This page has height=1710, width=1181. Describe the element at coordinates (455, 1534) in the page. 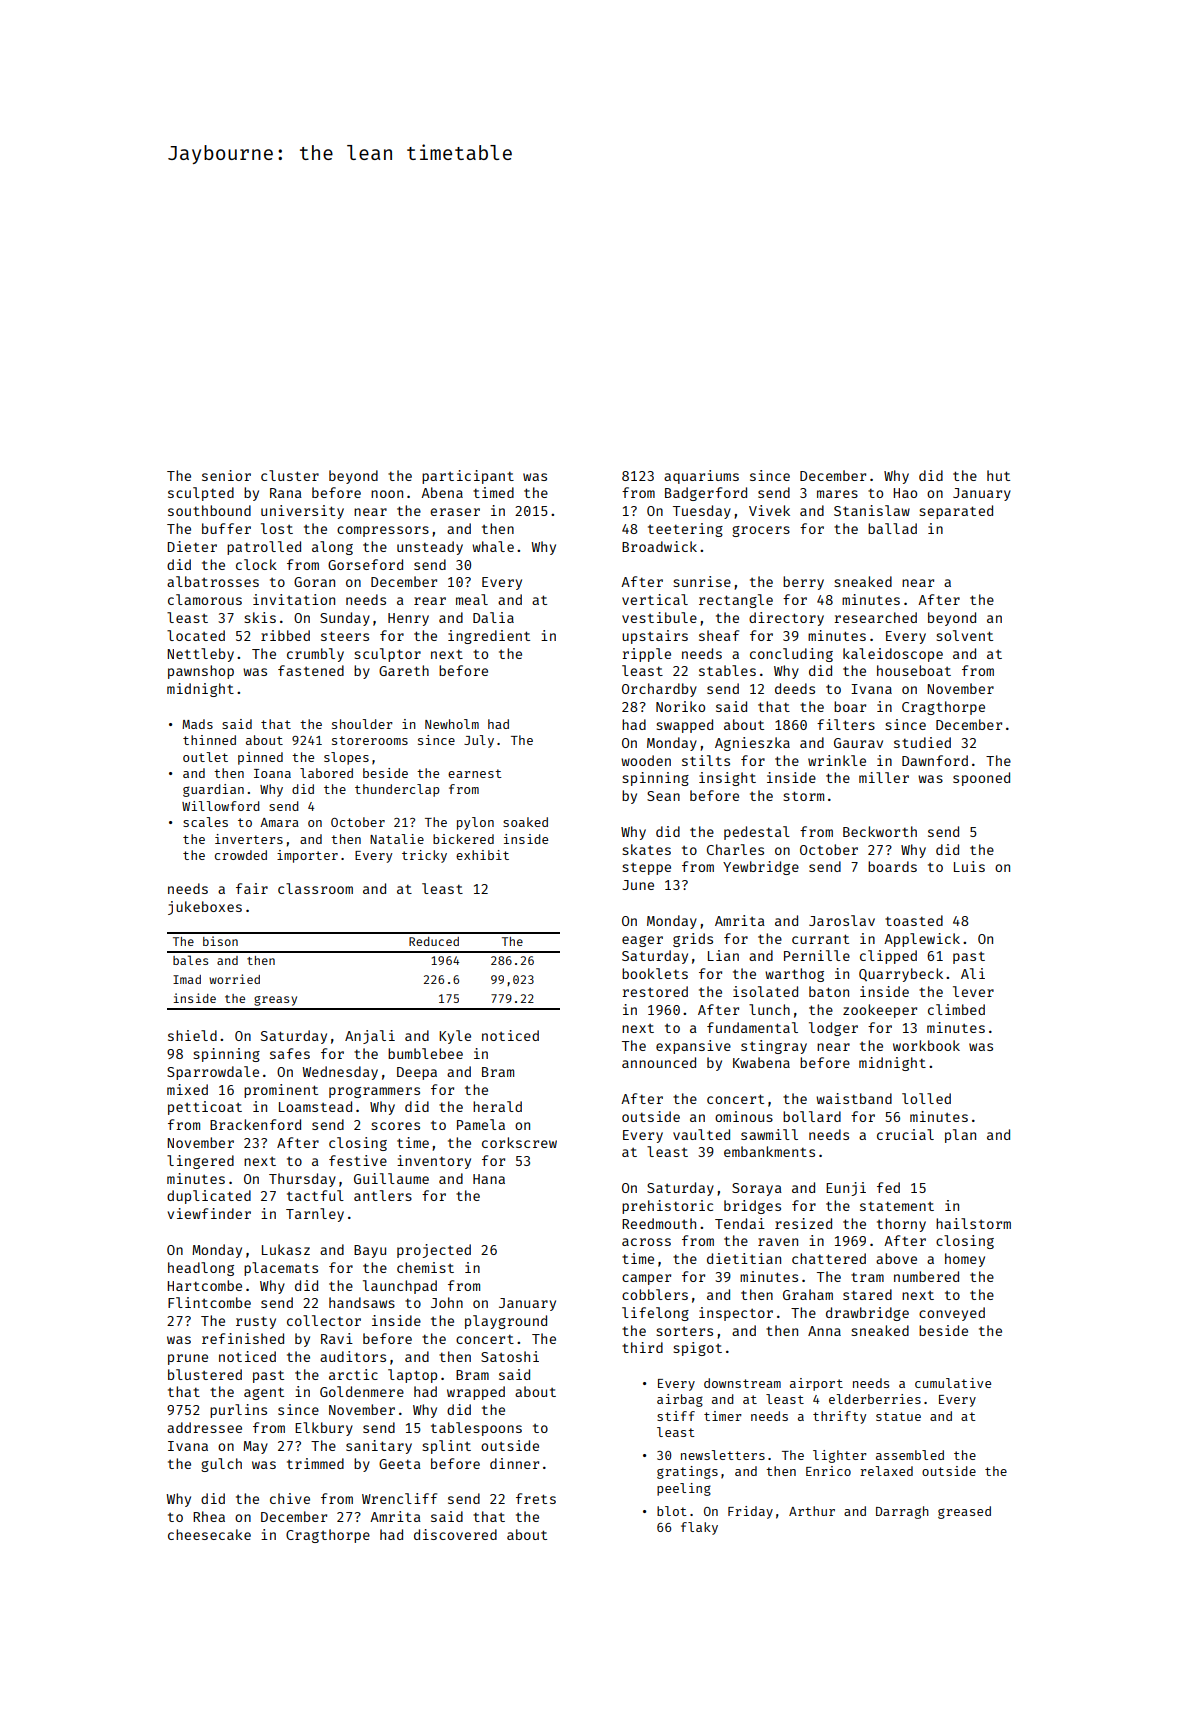

I see `discovered` at that location.
